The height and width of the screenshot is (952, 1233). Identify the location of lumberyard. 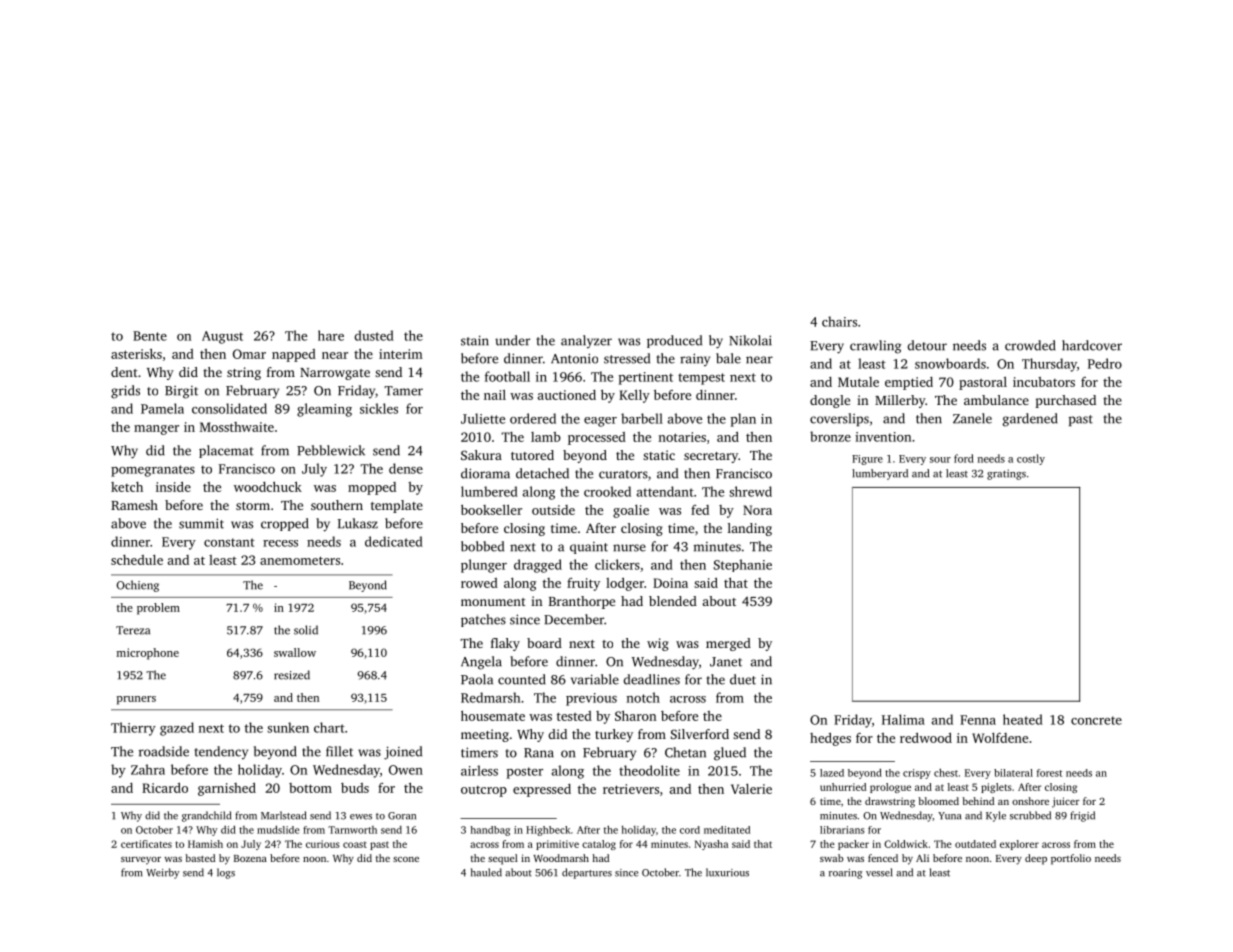
(880, 474).
